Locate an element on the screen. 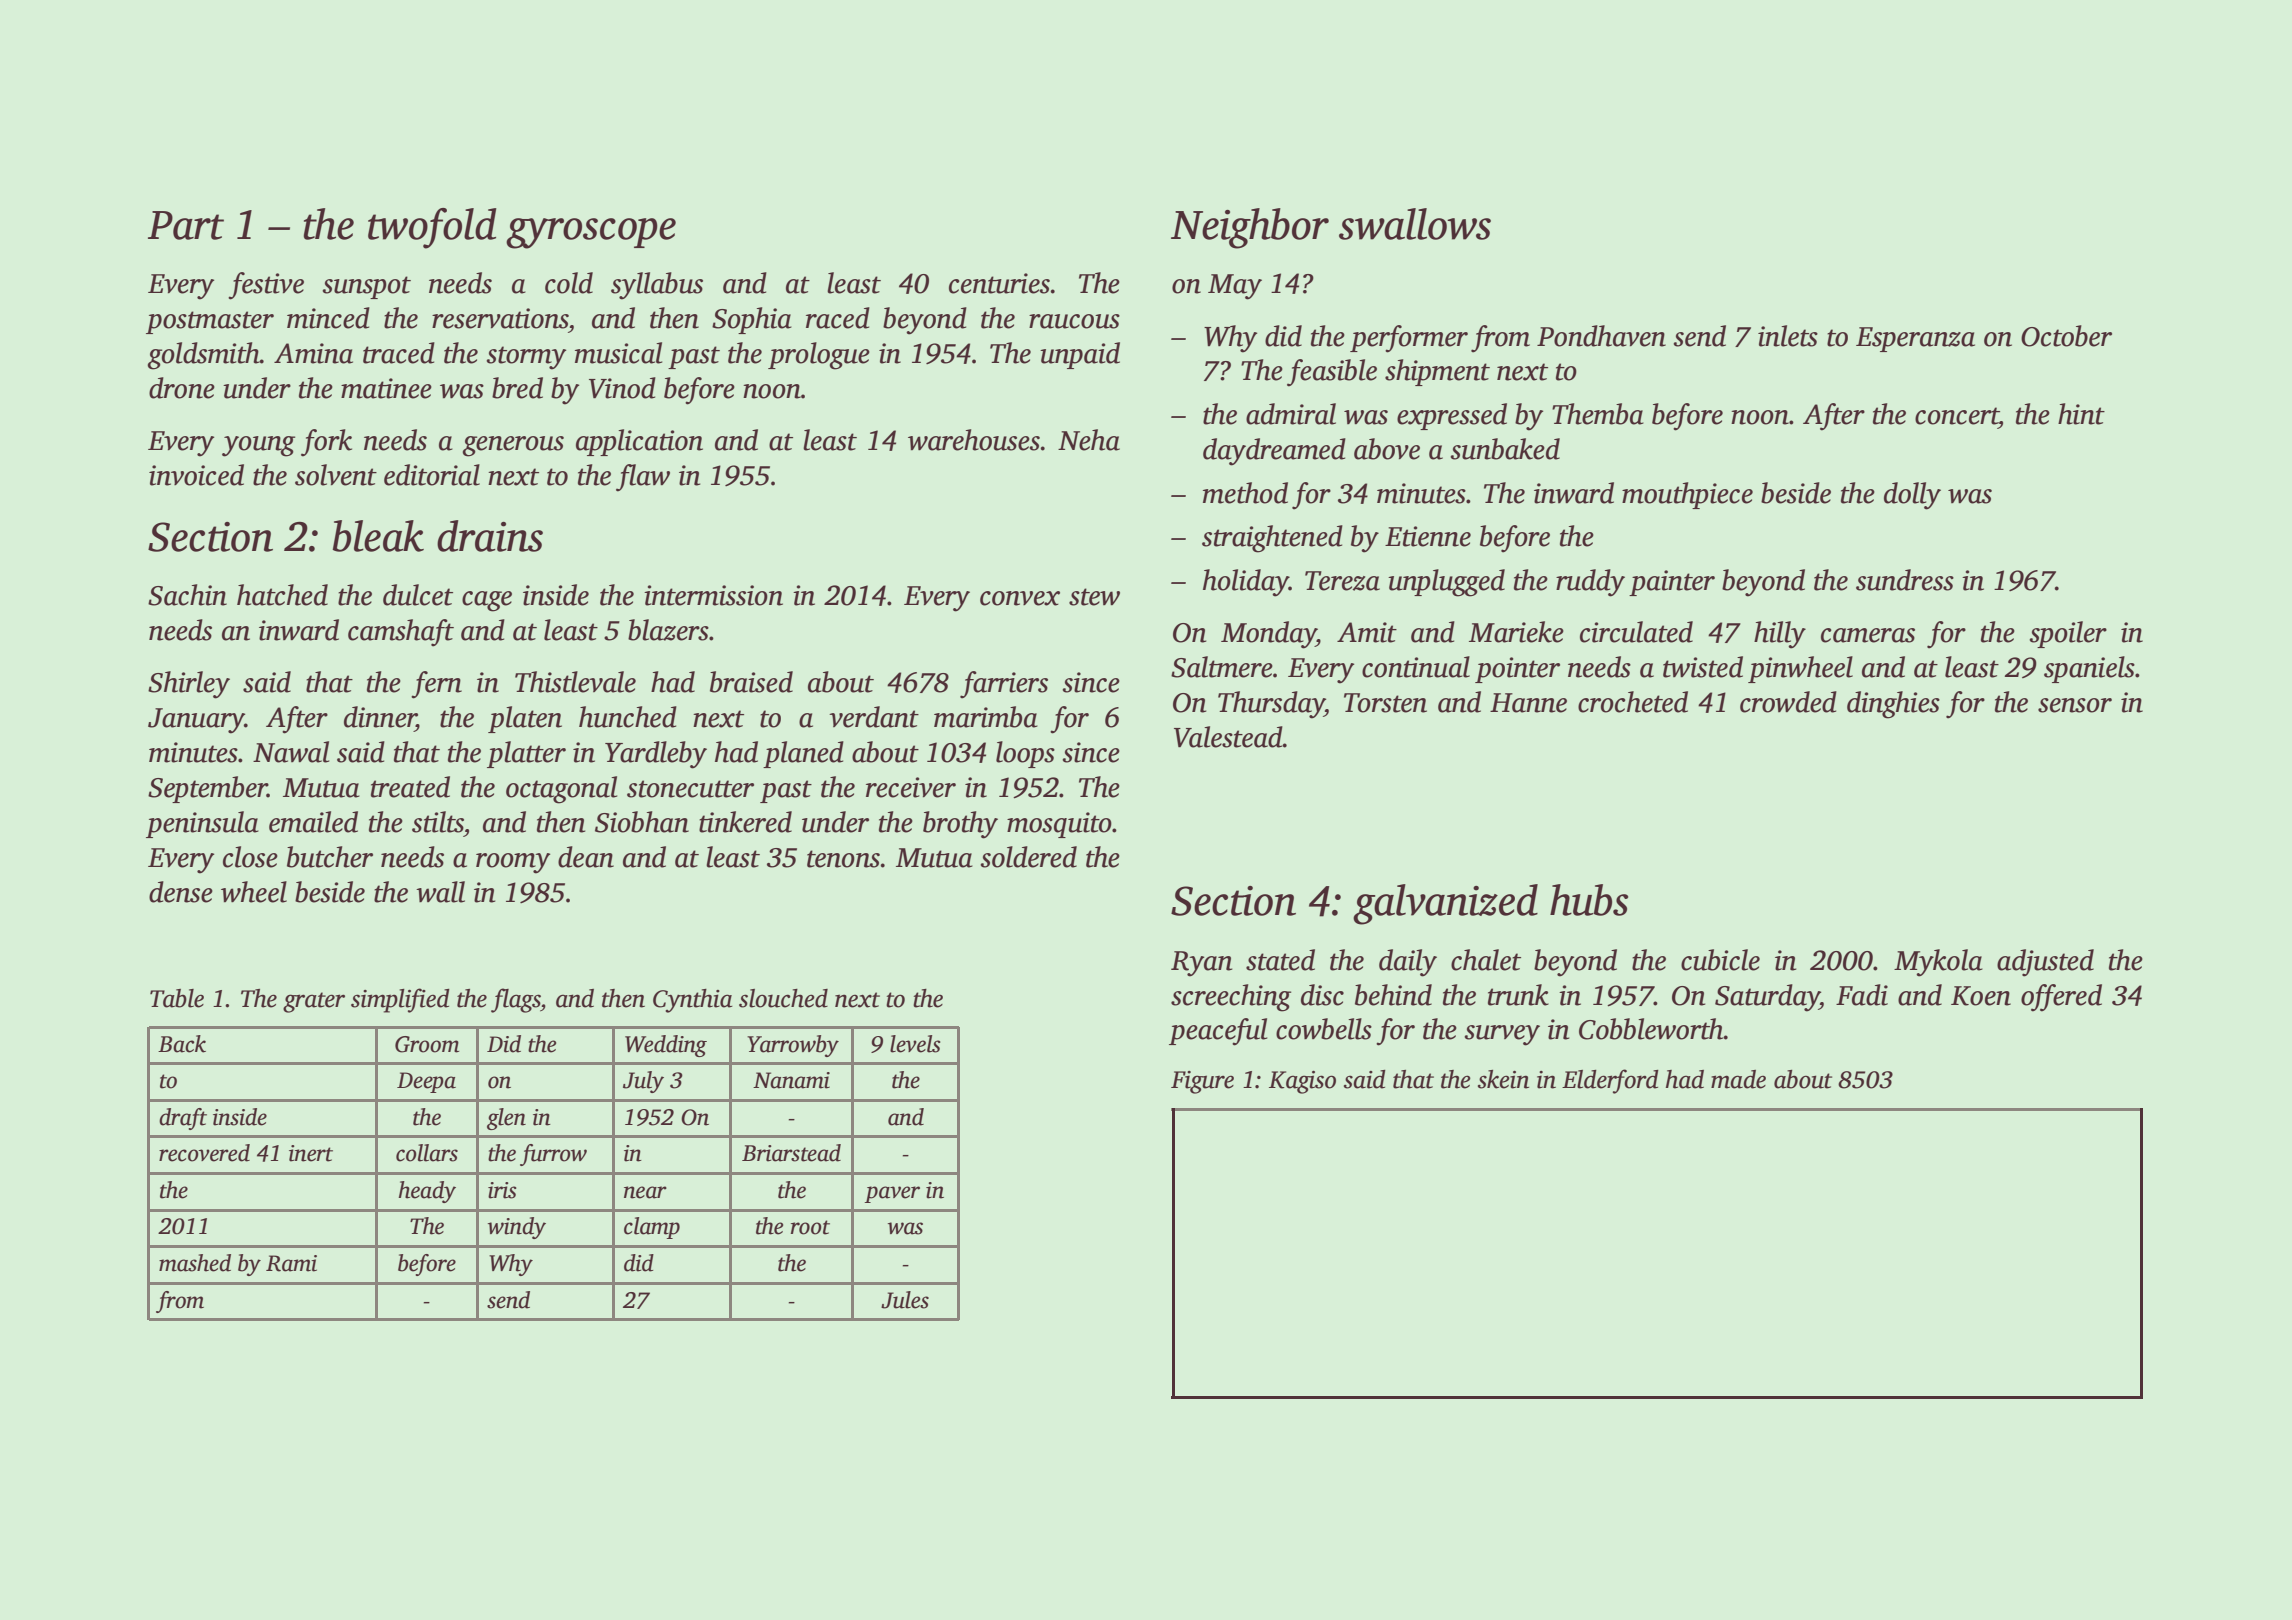 The width and height of the screenshot is (2292, 1620). Nawal is located at coordinates (291, 752).
